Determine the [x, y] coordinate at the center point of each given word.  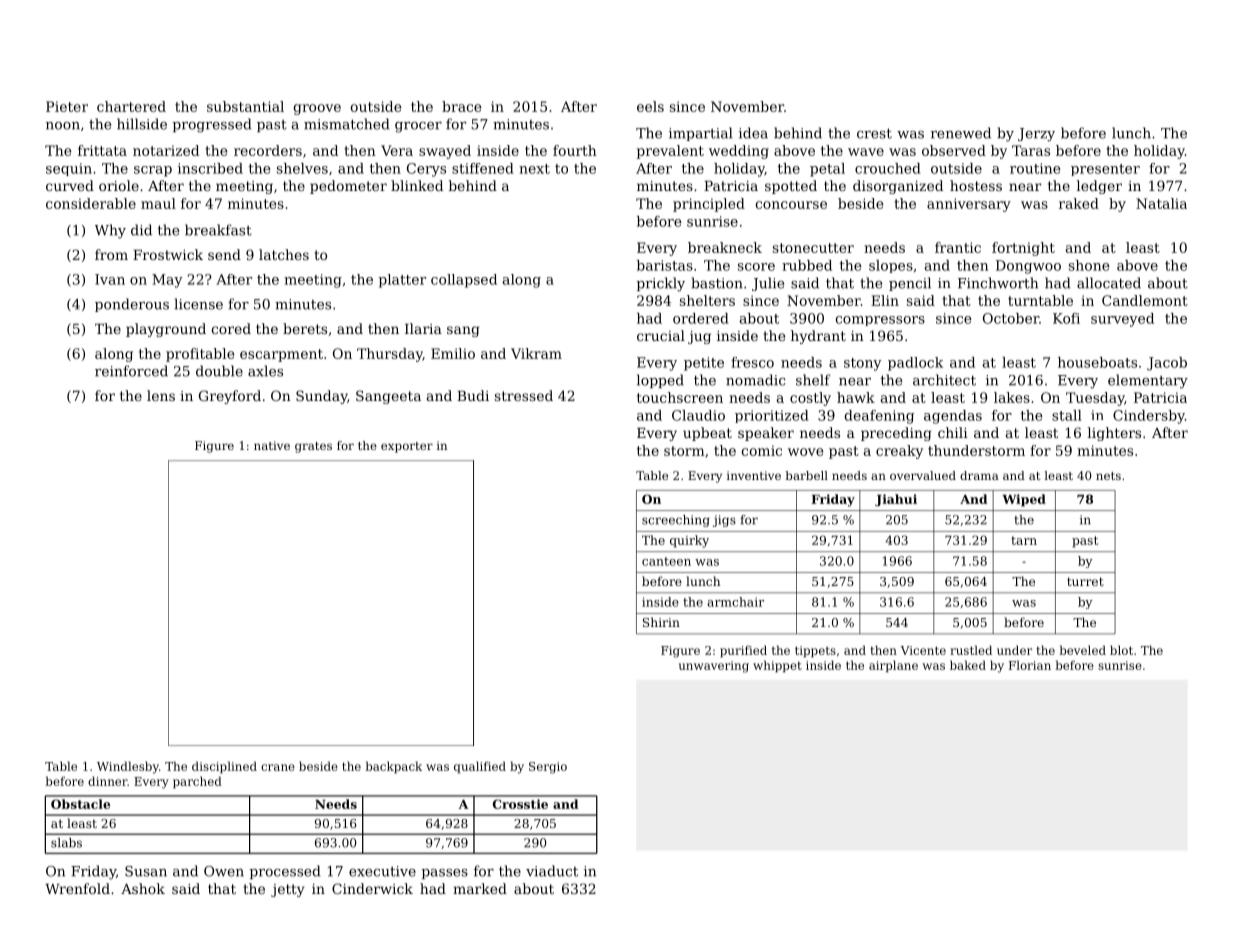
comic [762, 450]
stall [1067, 415]
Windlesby [128, 767]
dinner [107, 781]
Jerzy [1036, 135]
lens [161, 395]
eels [650, 106]
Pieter [67, 106]
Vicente [923, 650]
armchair [735, 602]
